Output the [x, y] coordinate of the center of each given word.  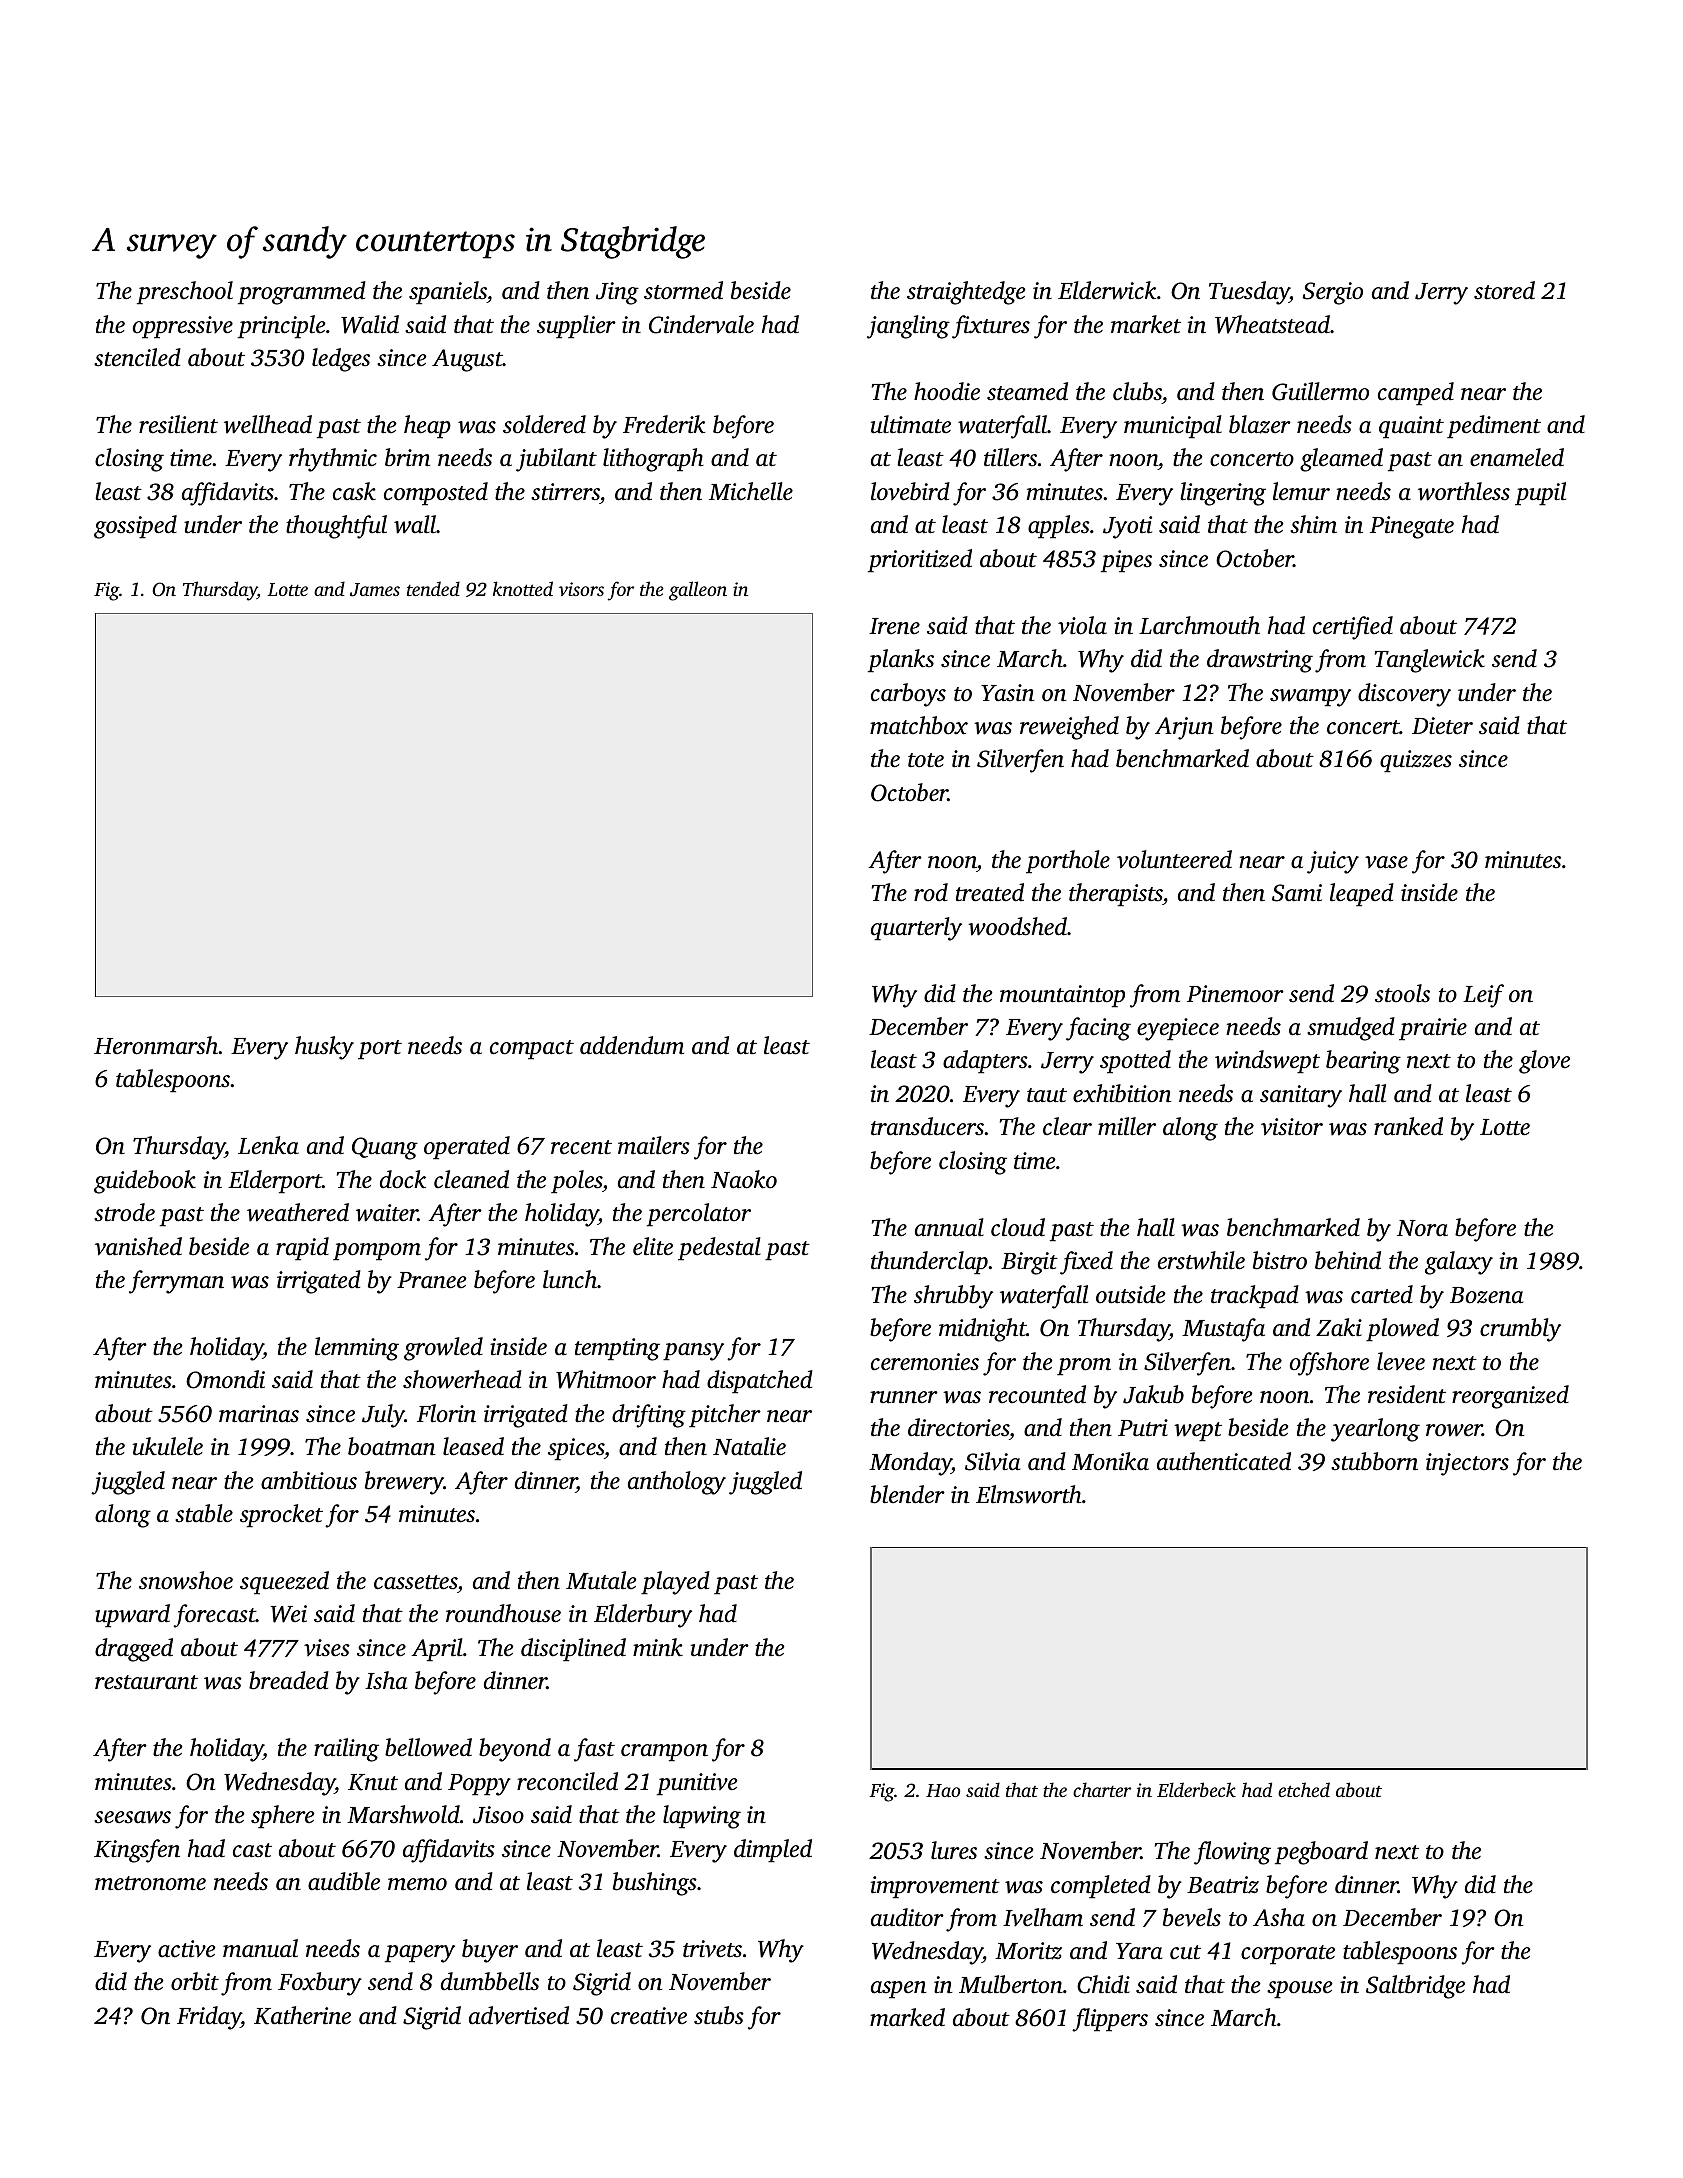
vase [1386, 862]
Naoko [744, 1179]
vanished [138, 1246]
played [675, 1583]
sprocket [281, 1516]
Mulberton [1011, 1984]
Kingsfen [137, 1851]
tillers [1010, 457]
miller [1127, 1126]
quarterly [916, 929]
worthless [1464, 491]
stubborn [1374, 1461]
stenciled [137, 357]
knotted [523, 588]
